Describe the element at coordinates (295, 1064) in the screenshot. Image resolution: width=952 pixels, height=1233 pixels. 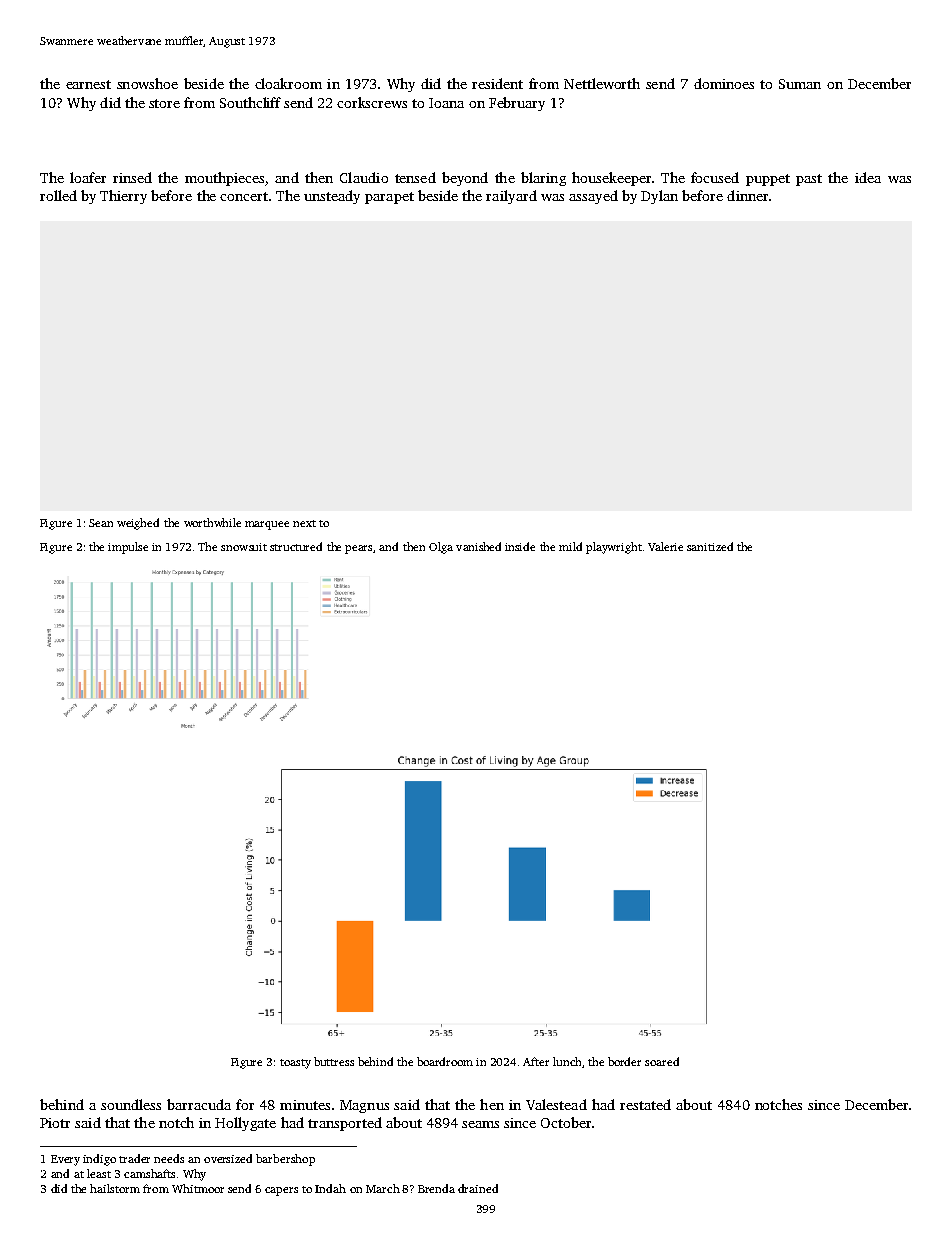
I see `toasty` at that location.
